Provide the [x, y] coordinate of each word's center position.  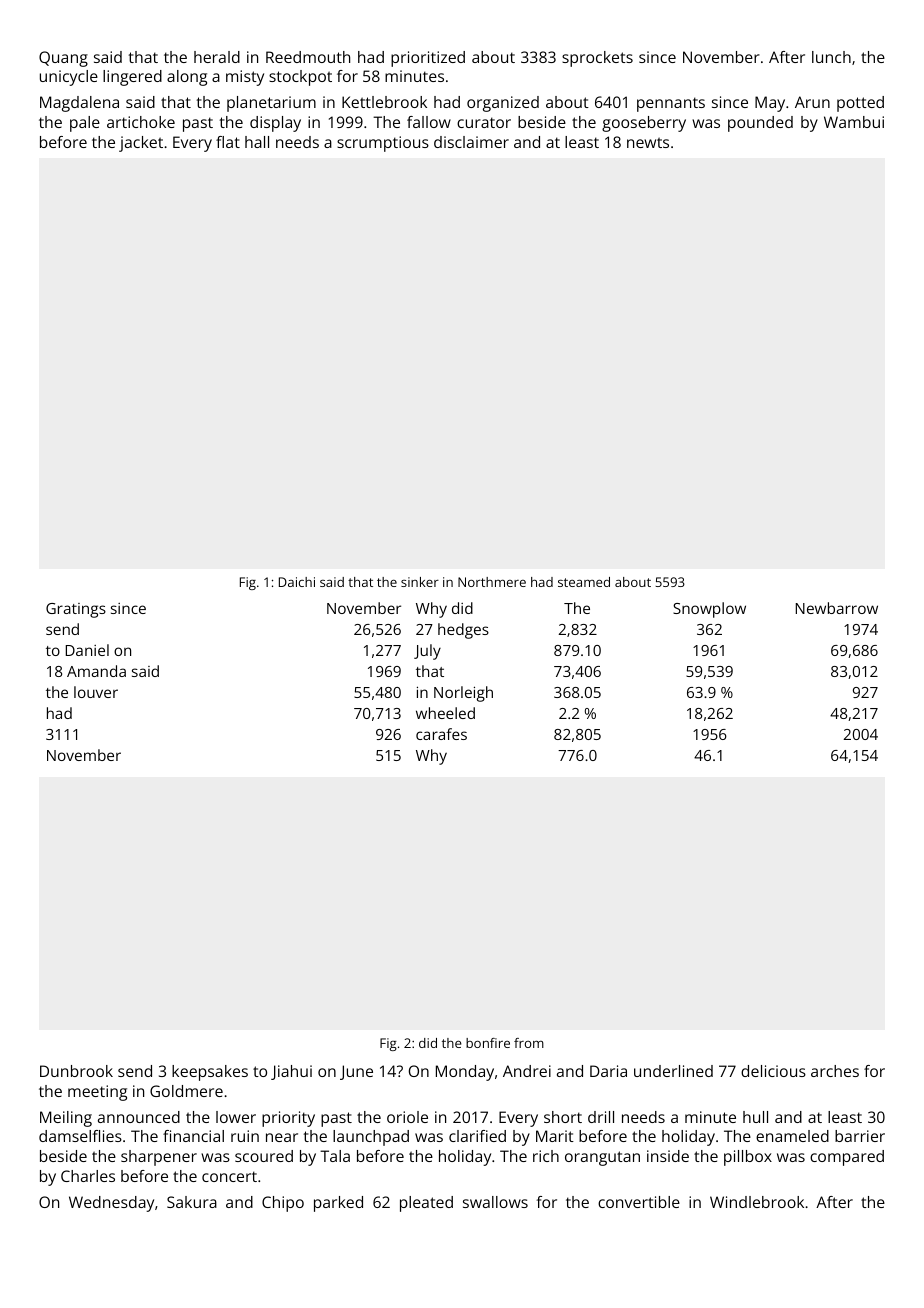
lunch [831, 57]
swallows [495, 1202]
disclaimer [471, 142]
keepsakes [210, 1073]
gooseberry [644, 124]
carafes [441, 734]
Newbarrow [837, 608]
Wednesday [111, 1204]
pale [85, 124]
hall [257, 142]
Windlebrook [757, 1202]
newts [648, 142]
